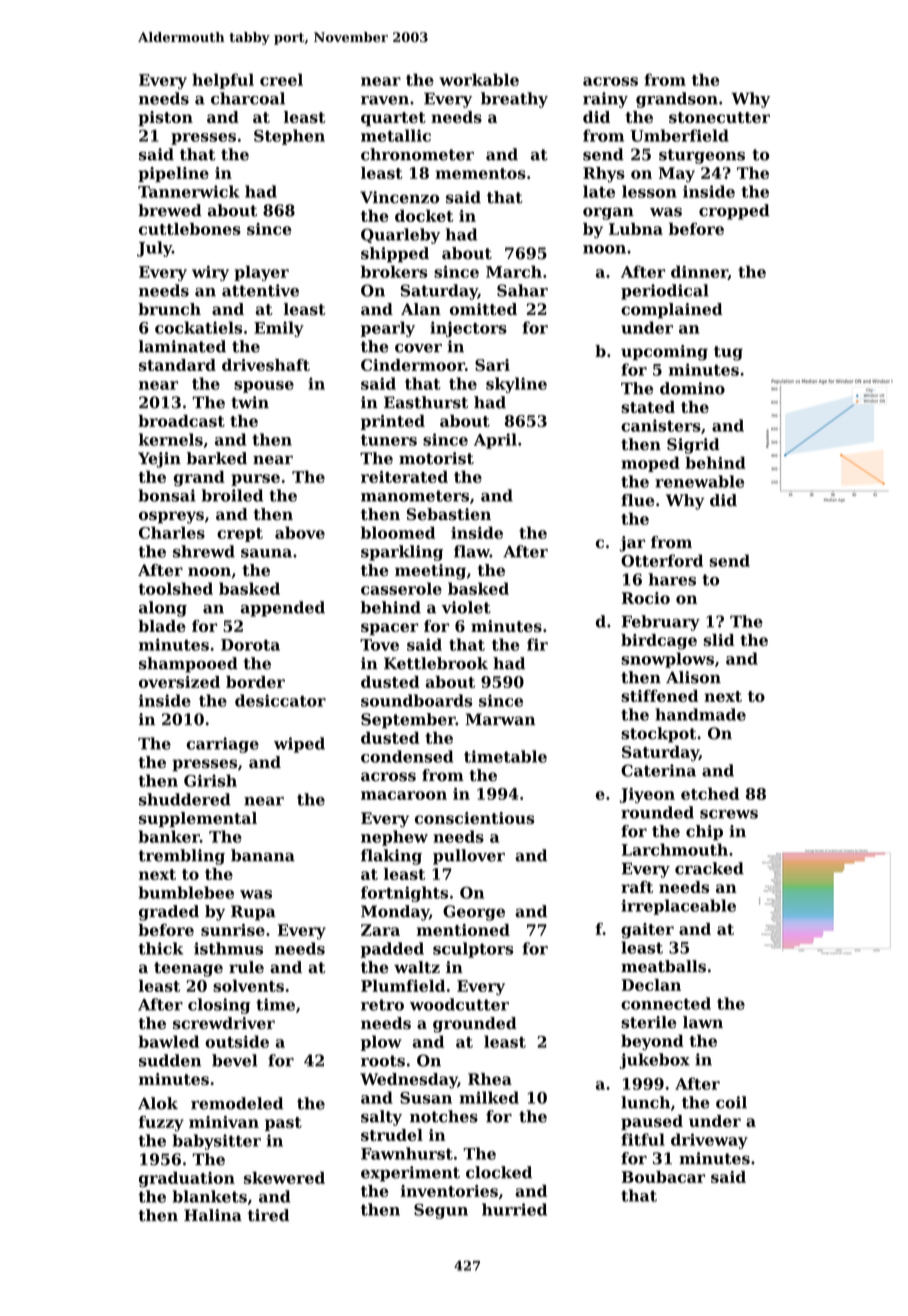  I want to click on tired, so click(268, 1215).
